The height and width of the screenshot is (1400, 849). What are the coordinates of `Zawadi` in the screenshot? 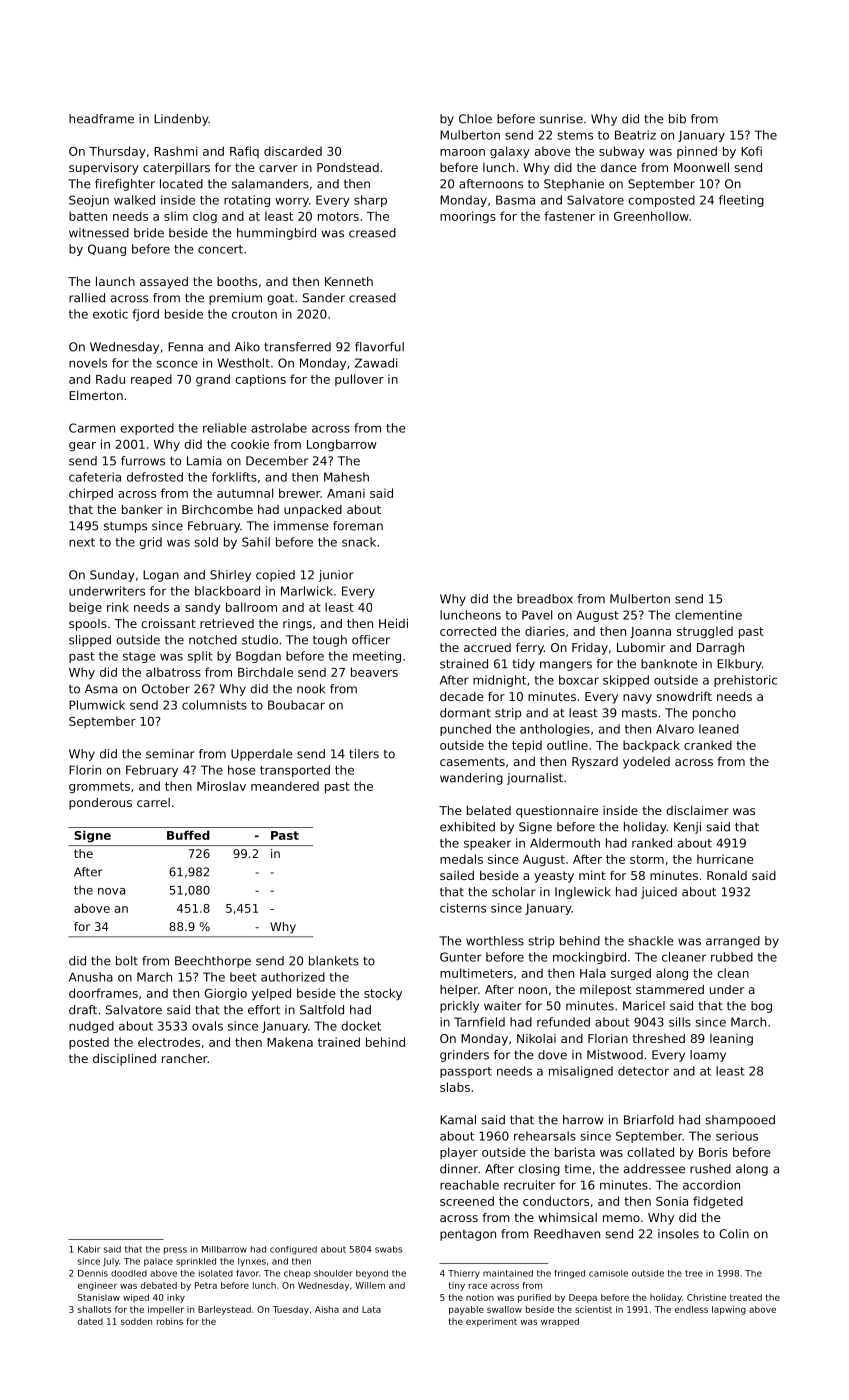 It's located at (376, 363).
